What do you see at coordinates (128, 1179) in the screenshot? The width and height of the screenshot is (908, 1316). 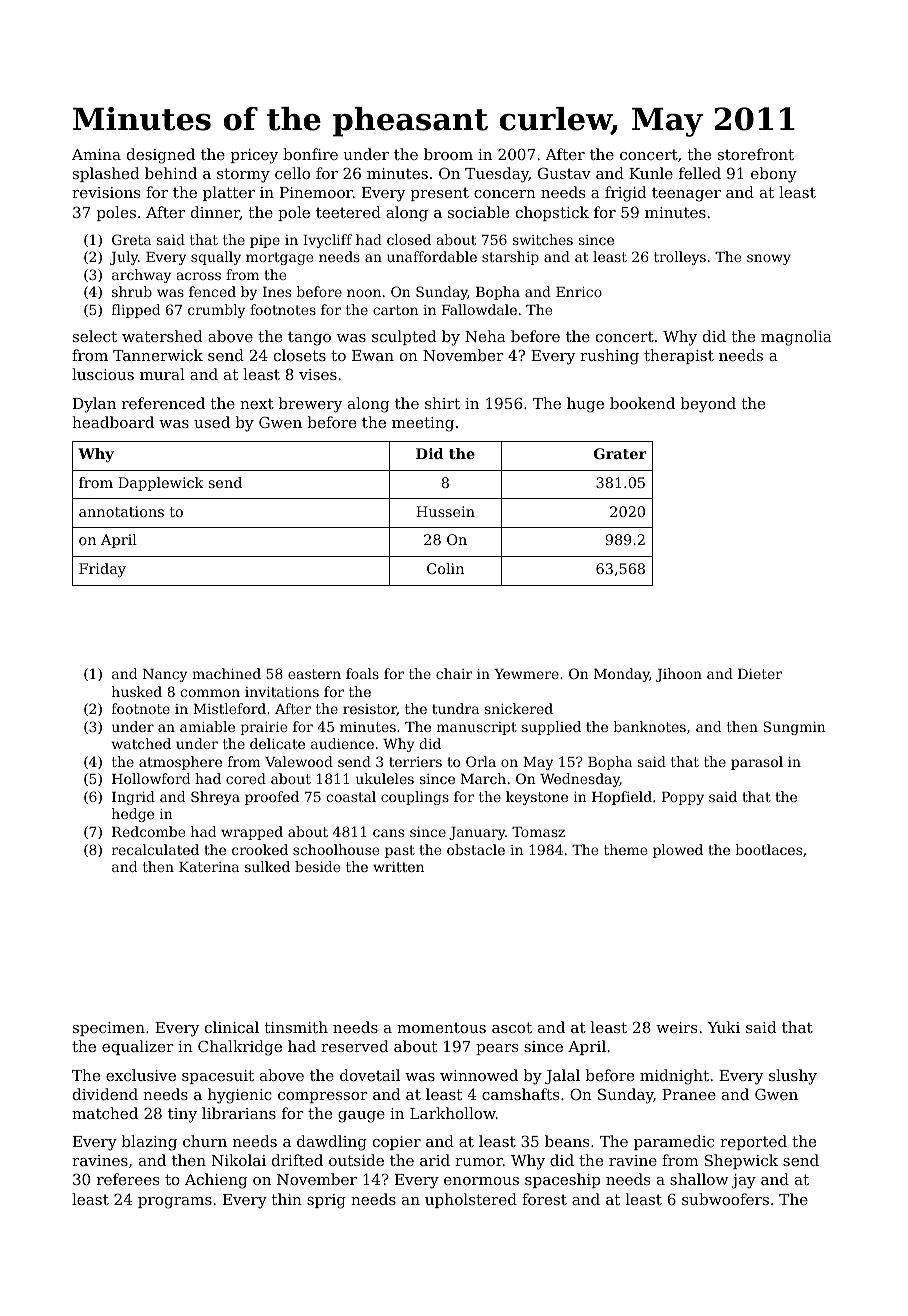 I see `referees` at bounding box center [128, 1179].
